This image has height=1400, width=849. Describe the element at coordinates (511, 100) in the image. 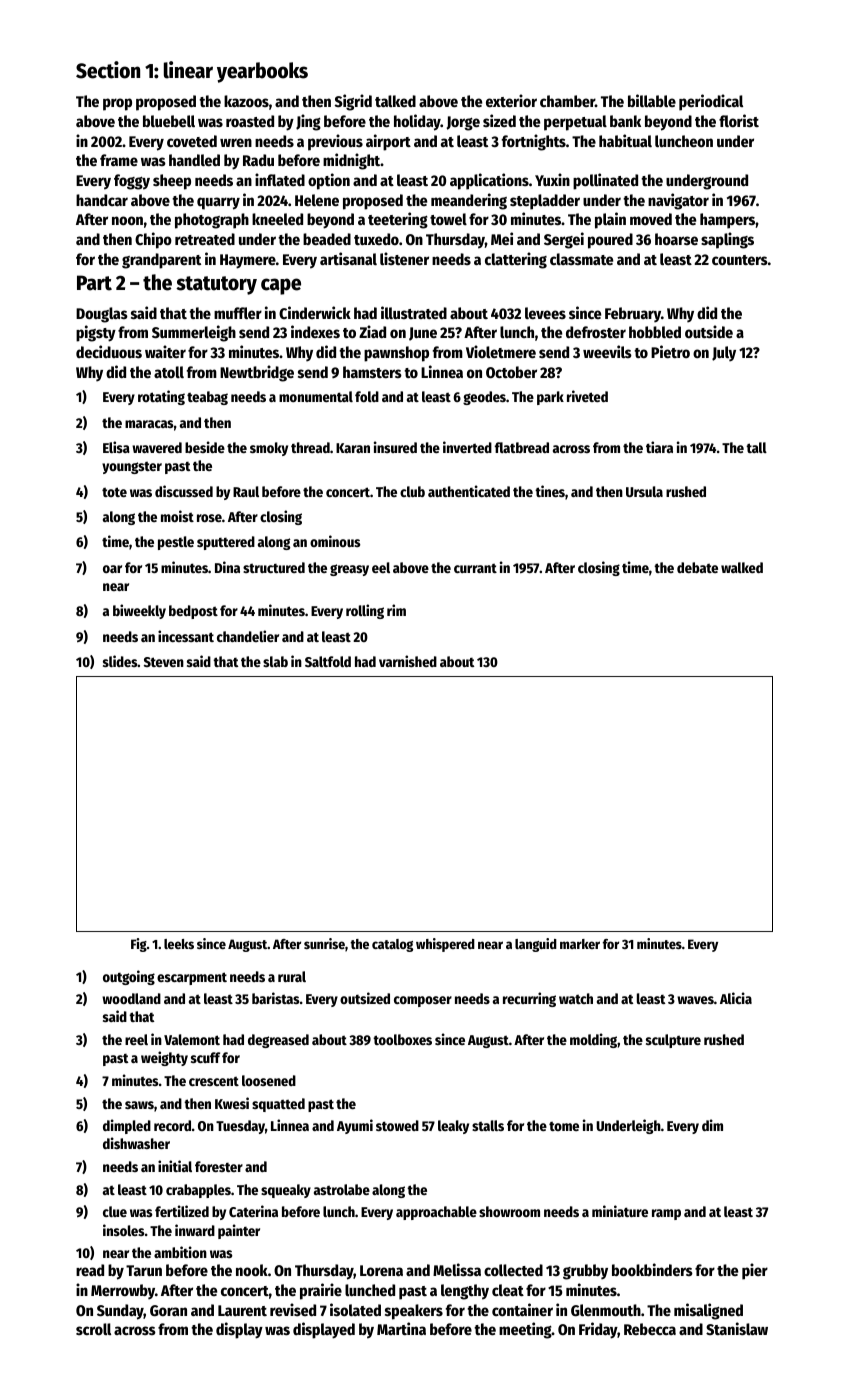

I see `exterior` at that location.
